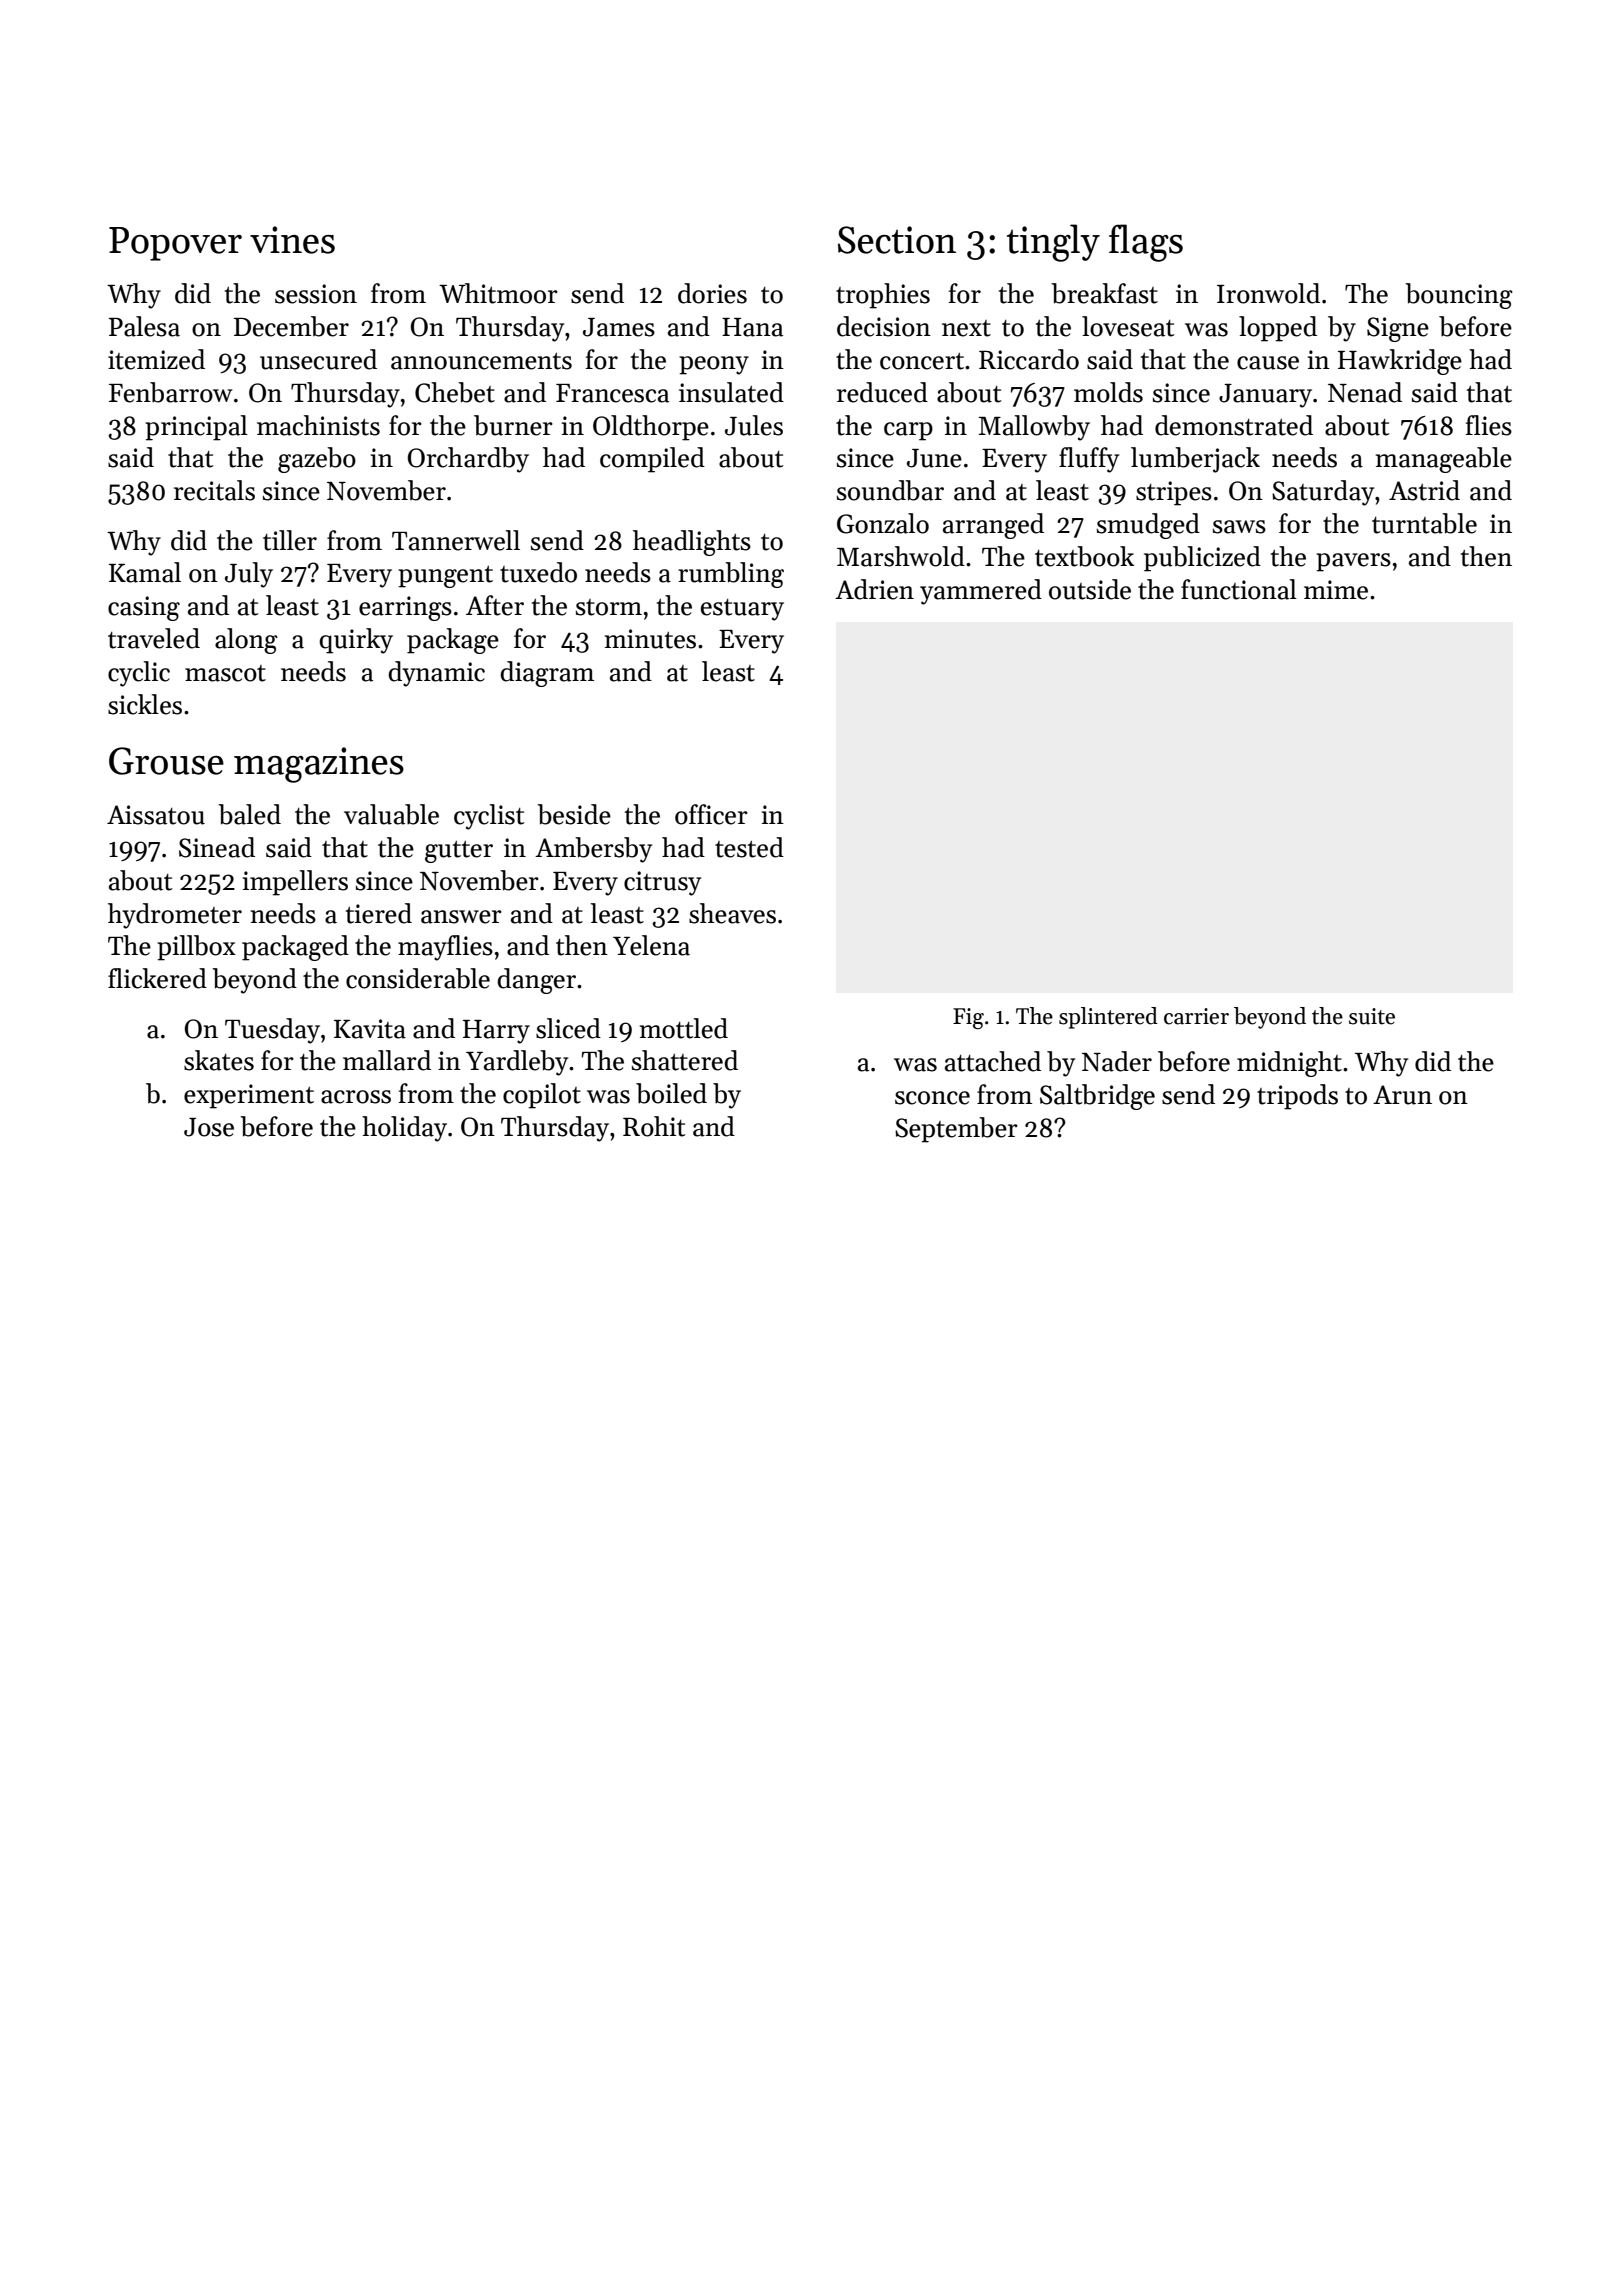  I want to click on suite, so click(1372, 1016).
